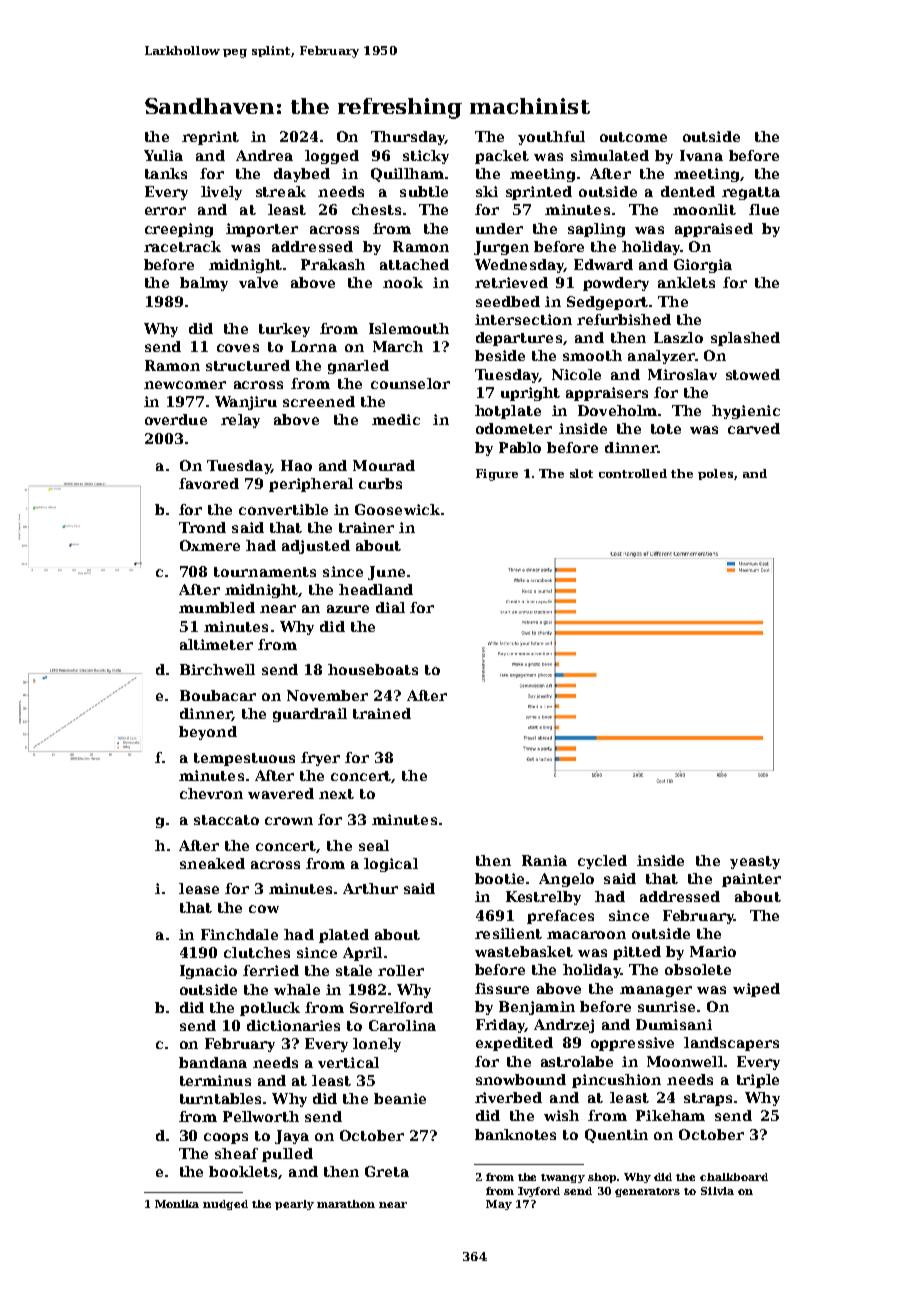 The height and width of the image is (1314, 924). What do you see at coordinates (714, 230) in the image?
I see `appraised` at bounding box center [714, 230].
